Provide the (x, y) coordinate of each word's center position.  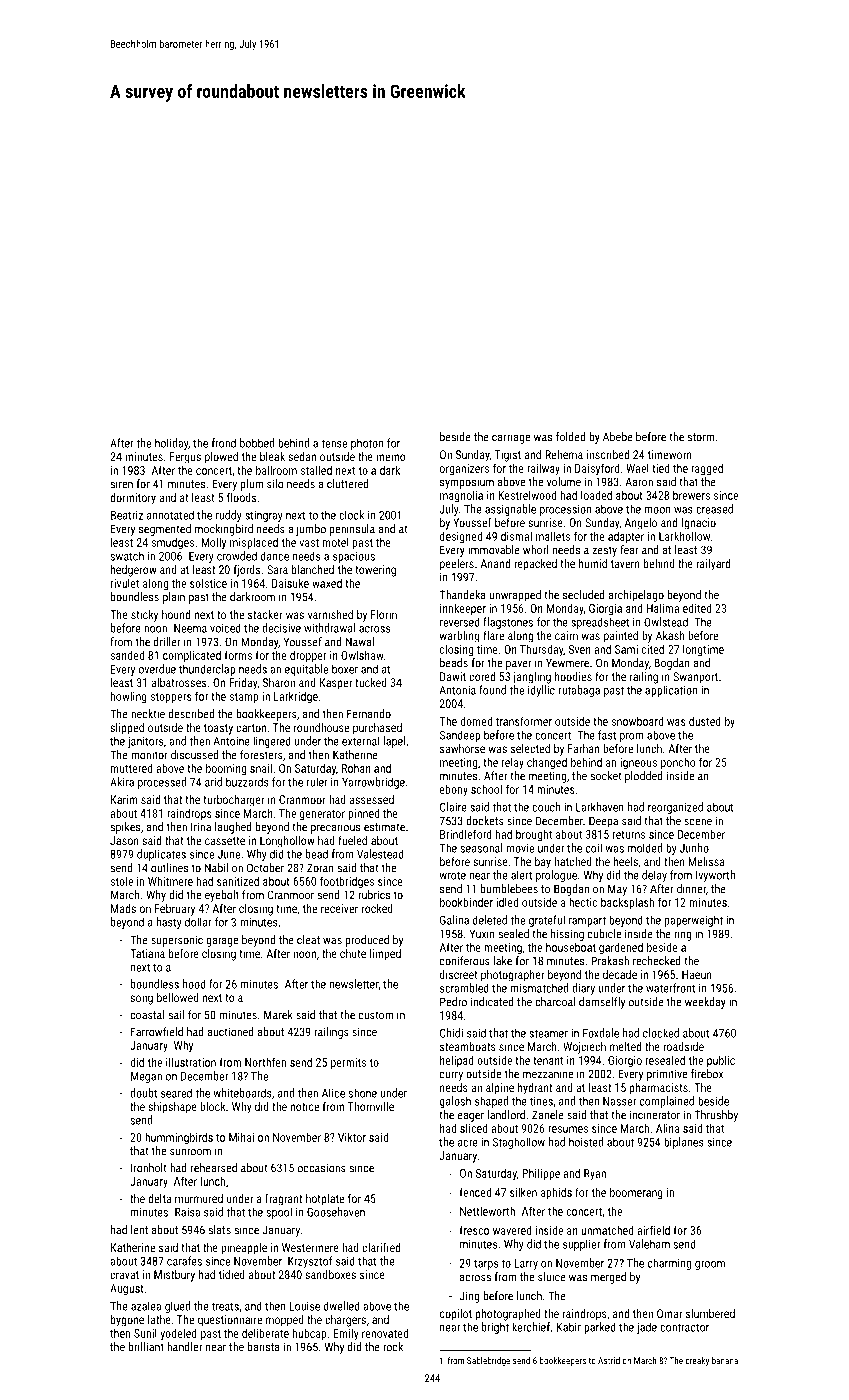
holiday (171, 444)
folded (570, 437)
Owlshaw (362, 655)
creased (714, 509)
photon (367, 444)
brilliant (146, 1347)
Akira (122, 782)
